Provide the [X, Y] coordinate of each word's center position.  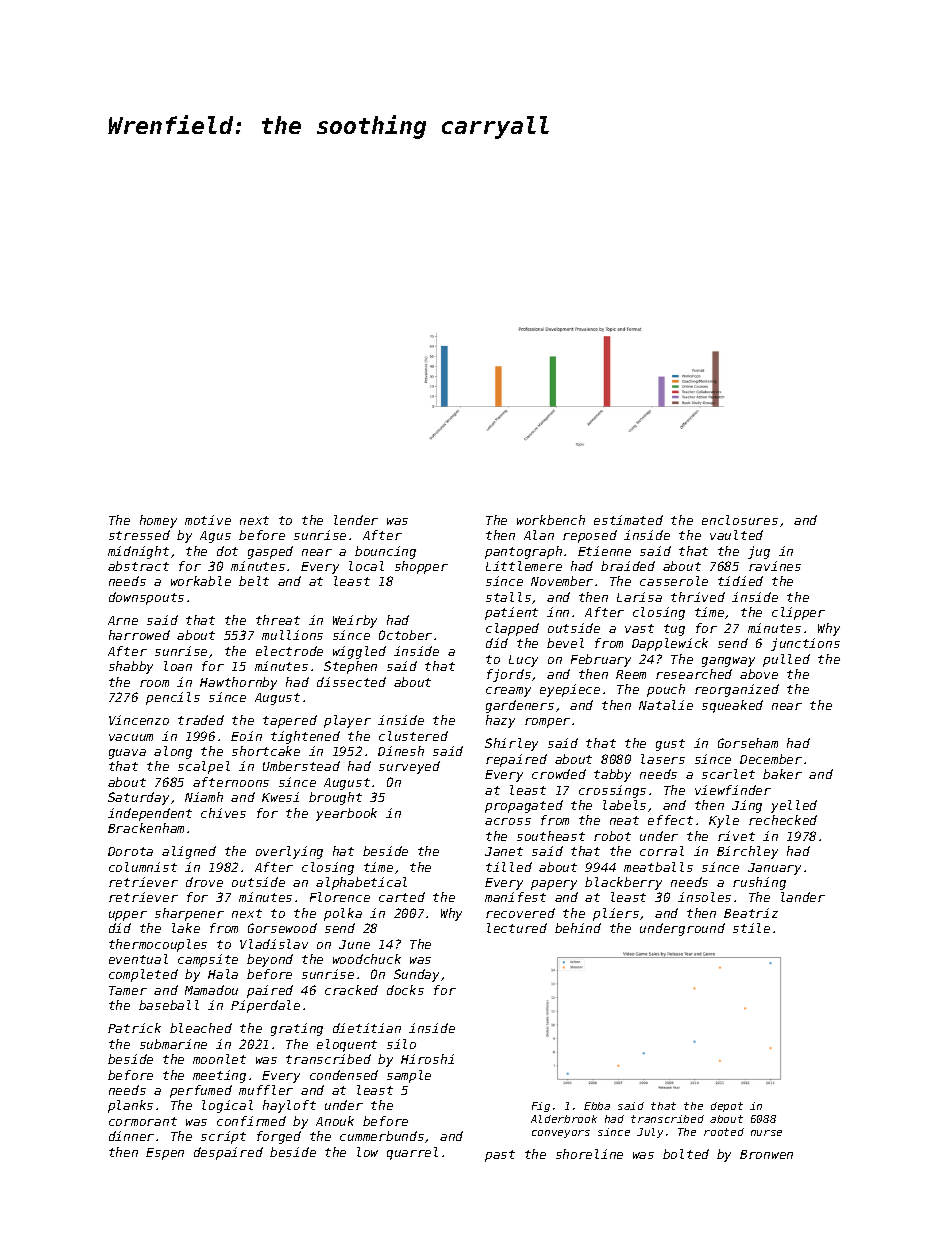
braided [628, 566]
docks [405, 990]
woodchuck [367, 959]
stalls [508, 597]
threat [278, 620]
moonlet [219, 1059]
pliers [616, 914]
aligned [189, 852]
